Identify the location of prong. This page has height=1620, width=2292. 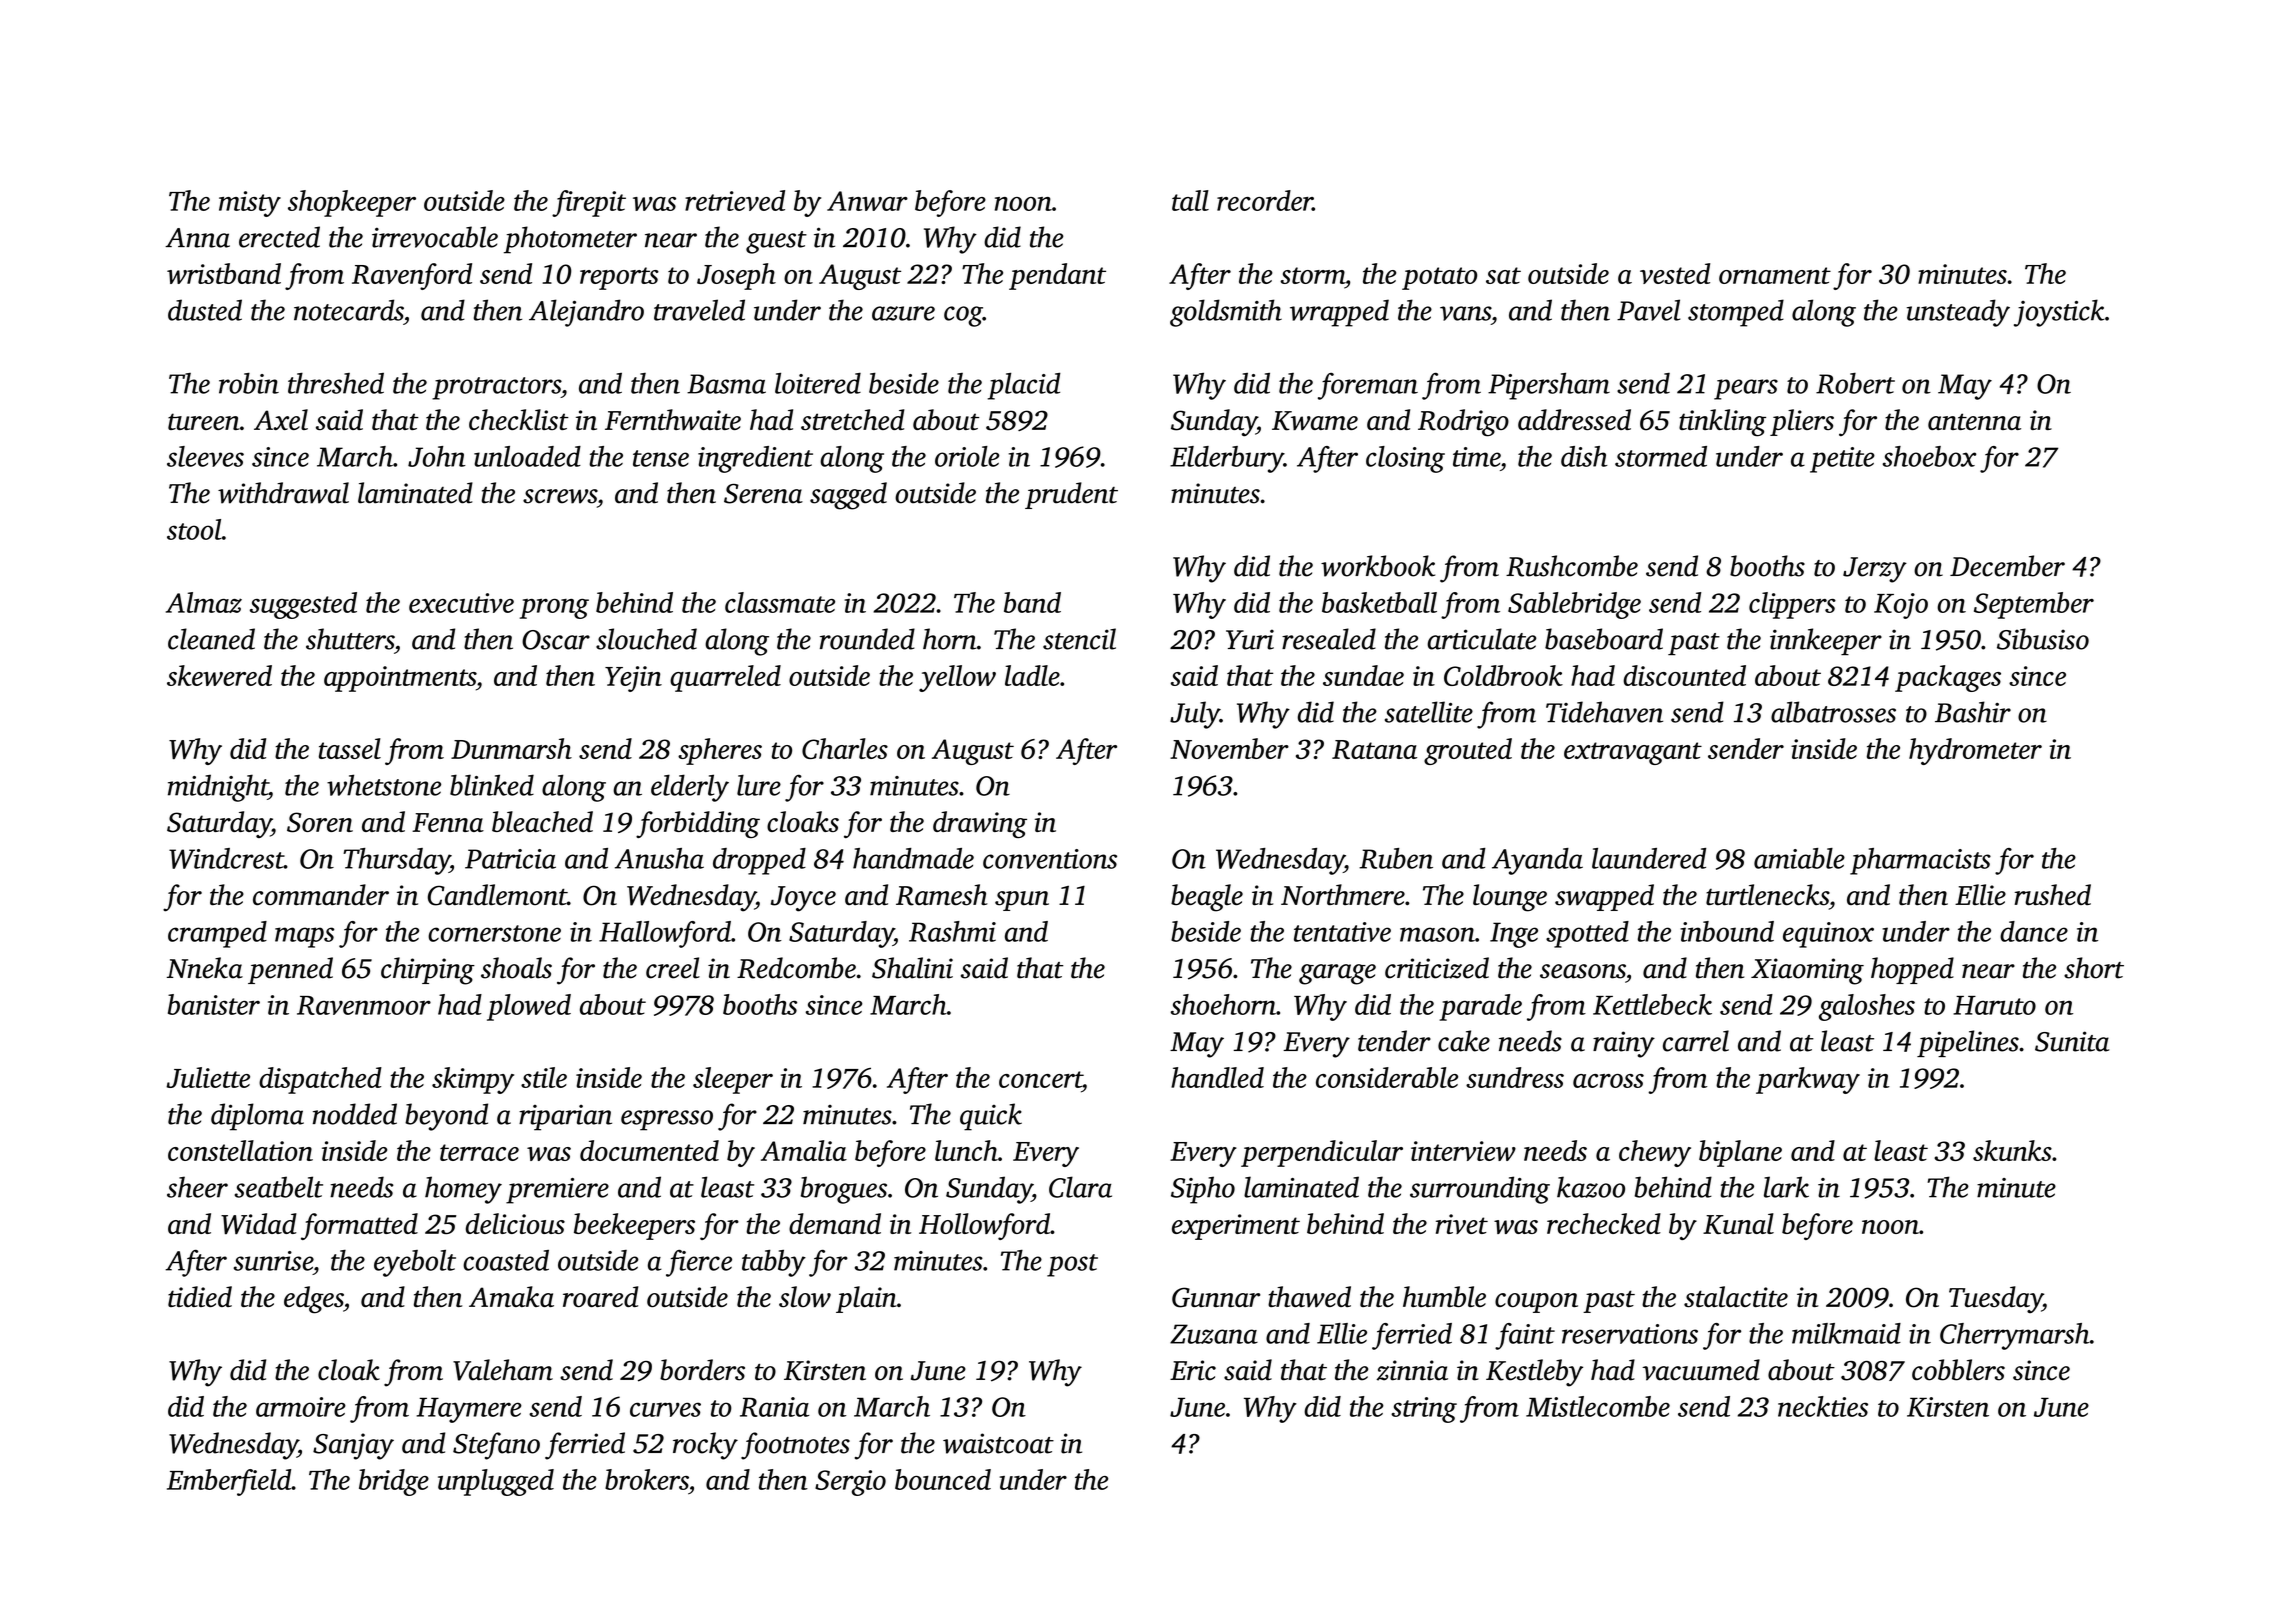
(554, 609).
